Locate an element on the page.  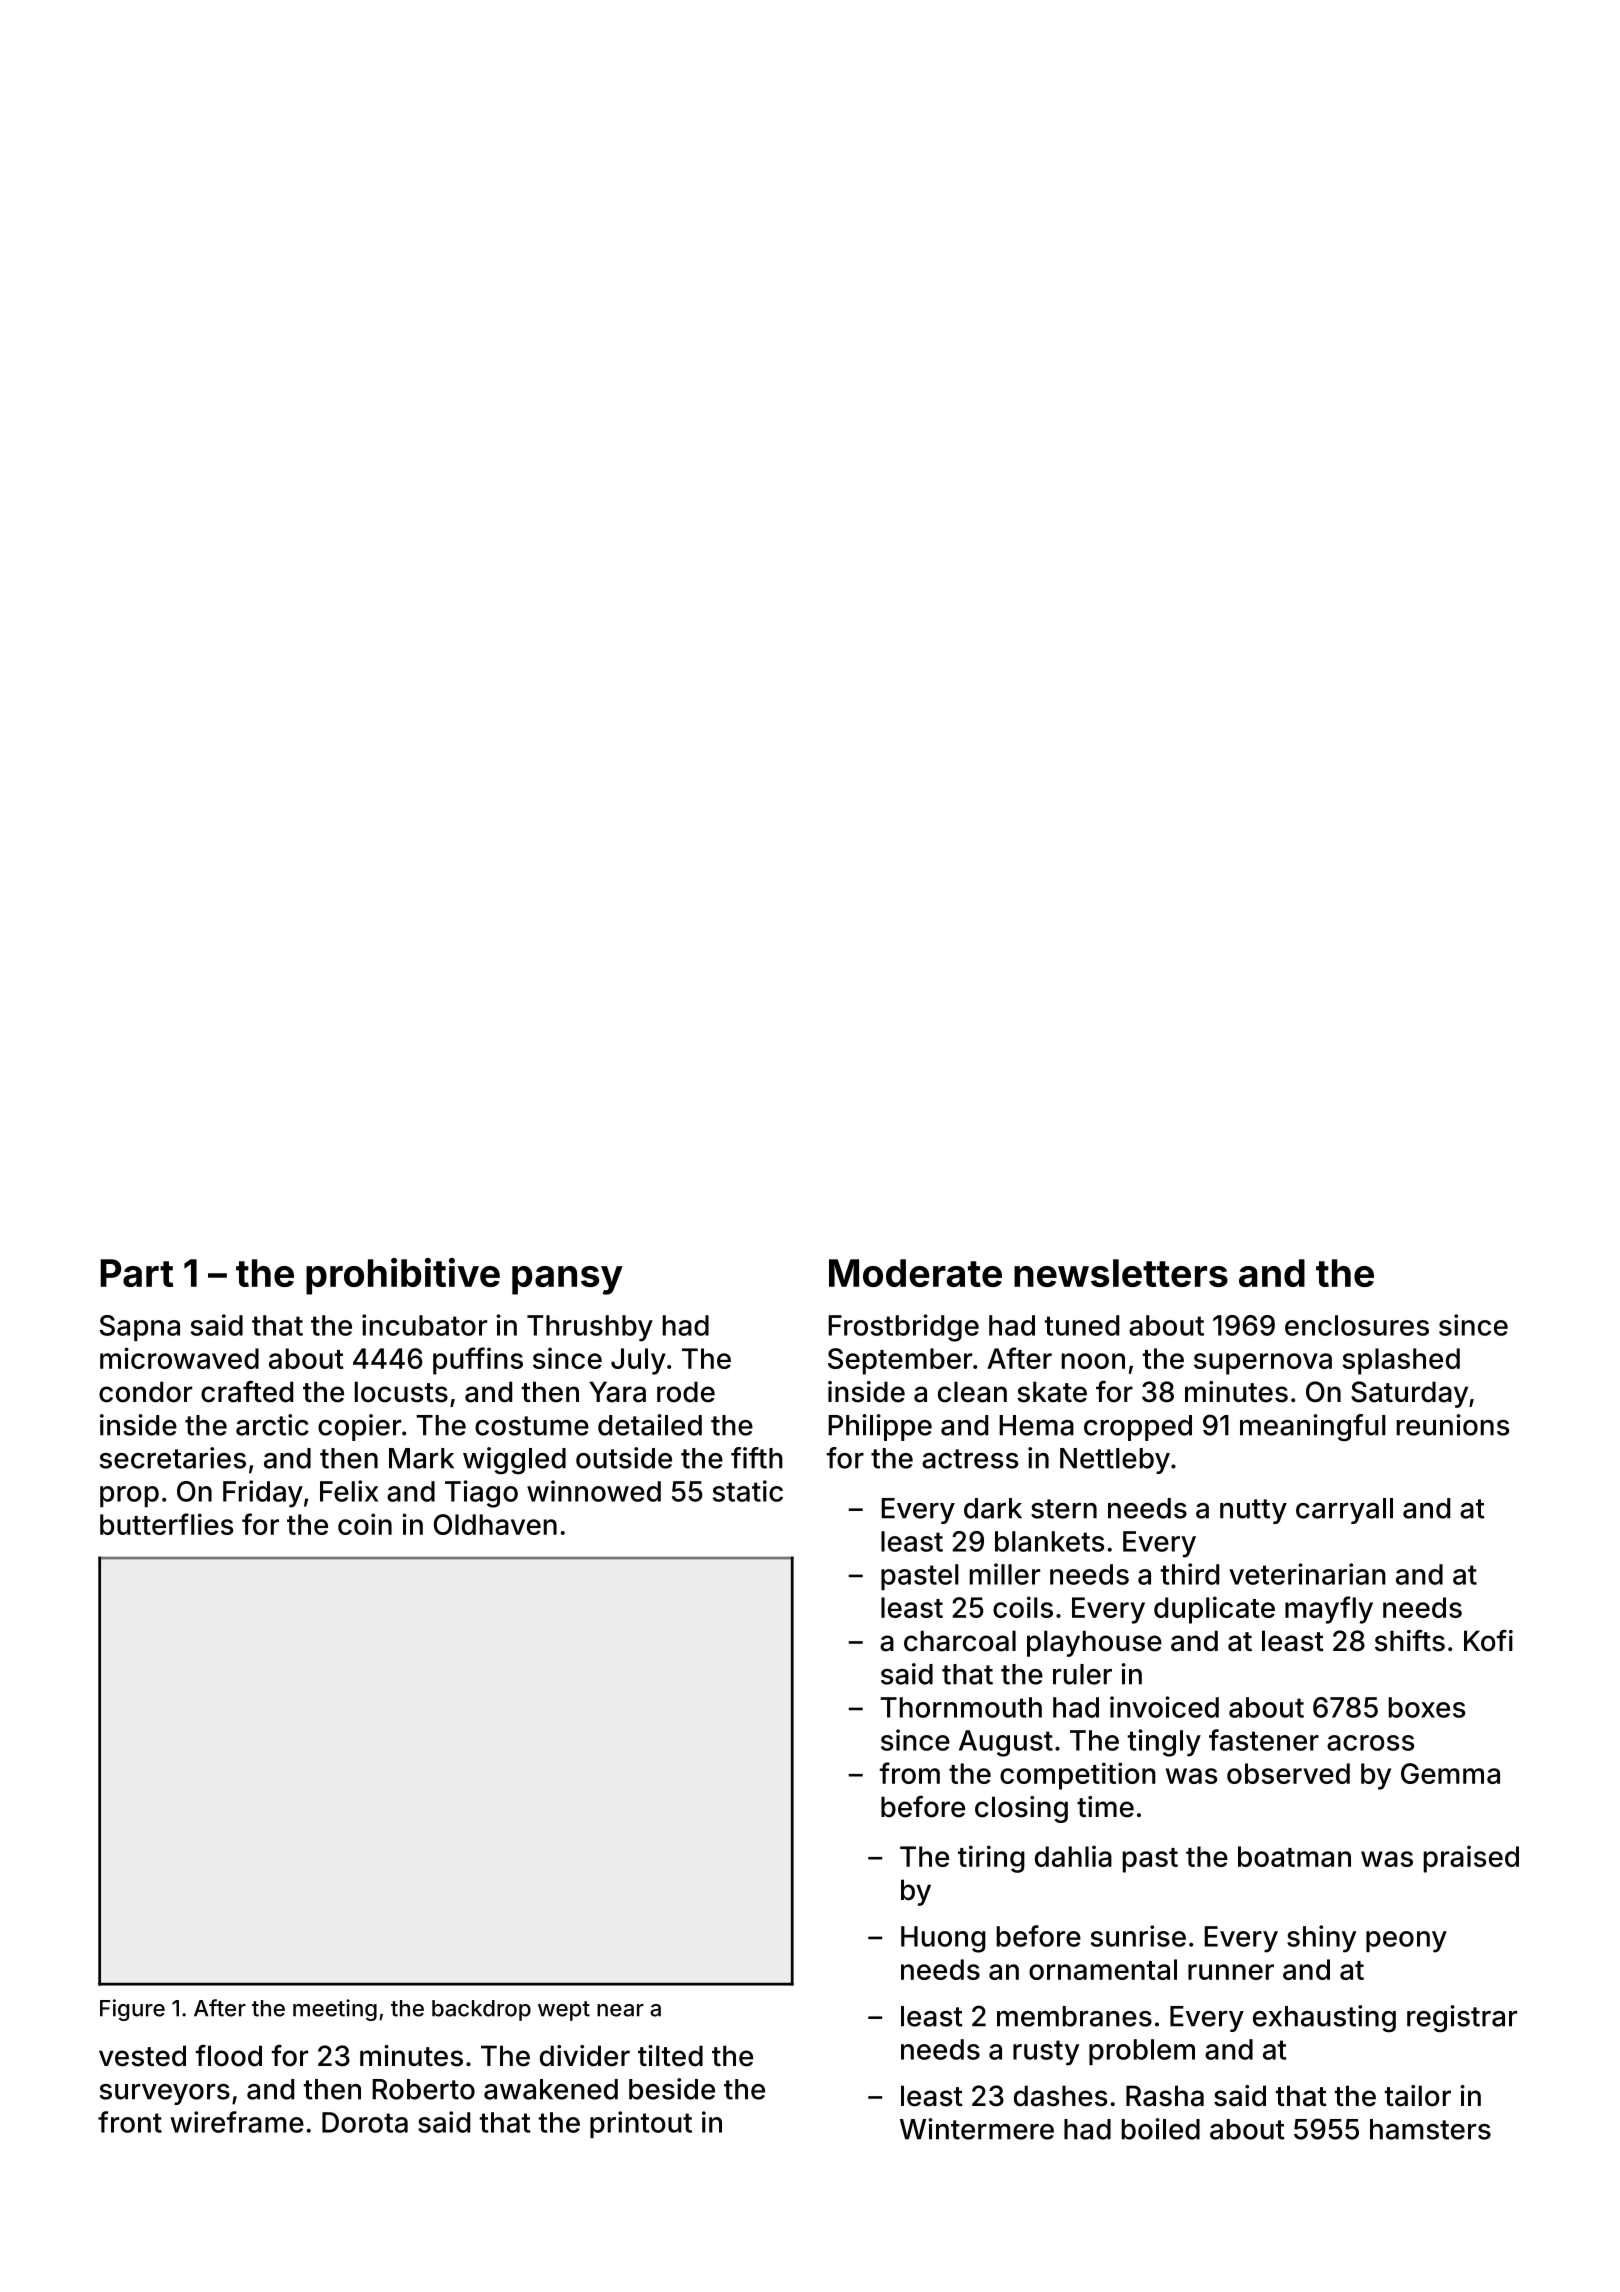
wireframe is located at coordinates (237, 2122).
